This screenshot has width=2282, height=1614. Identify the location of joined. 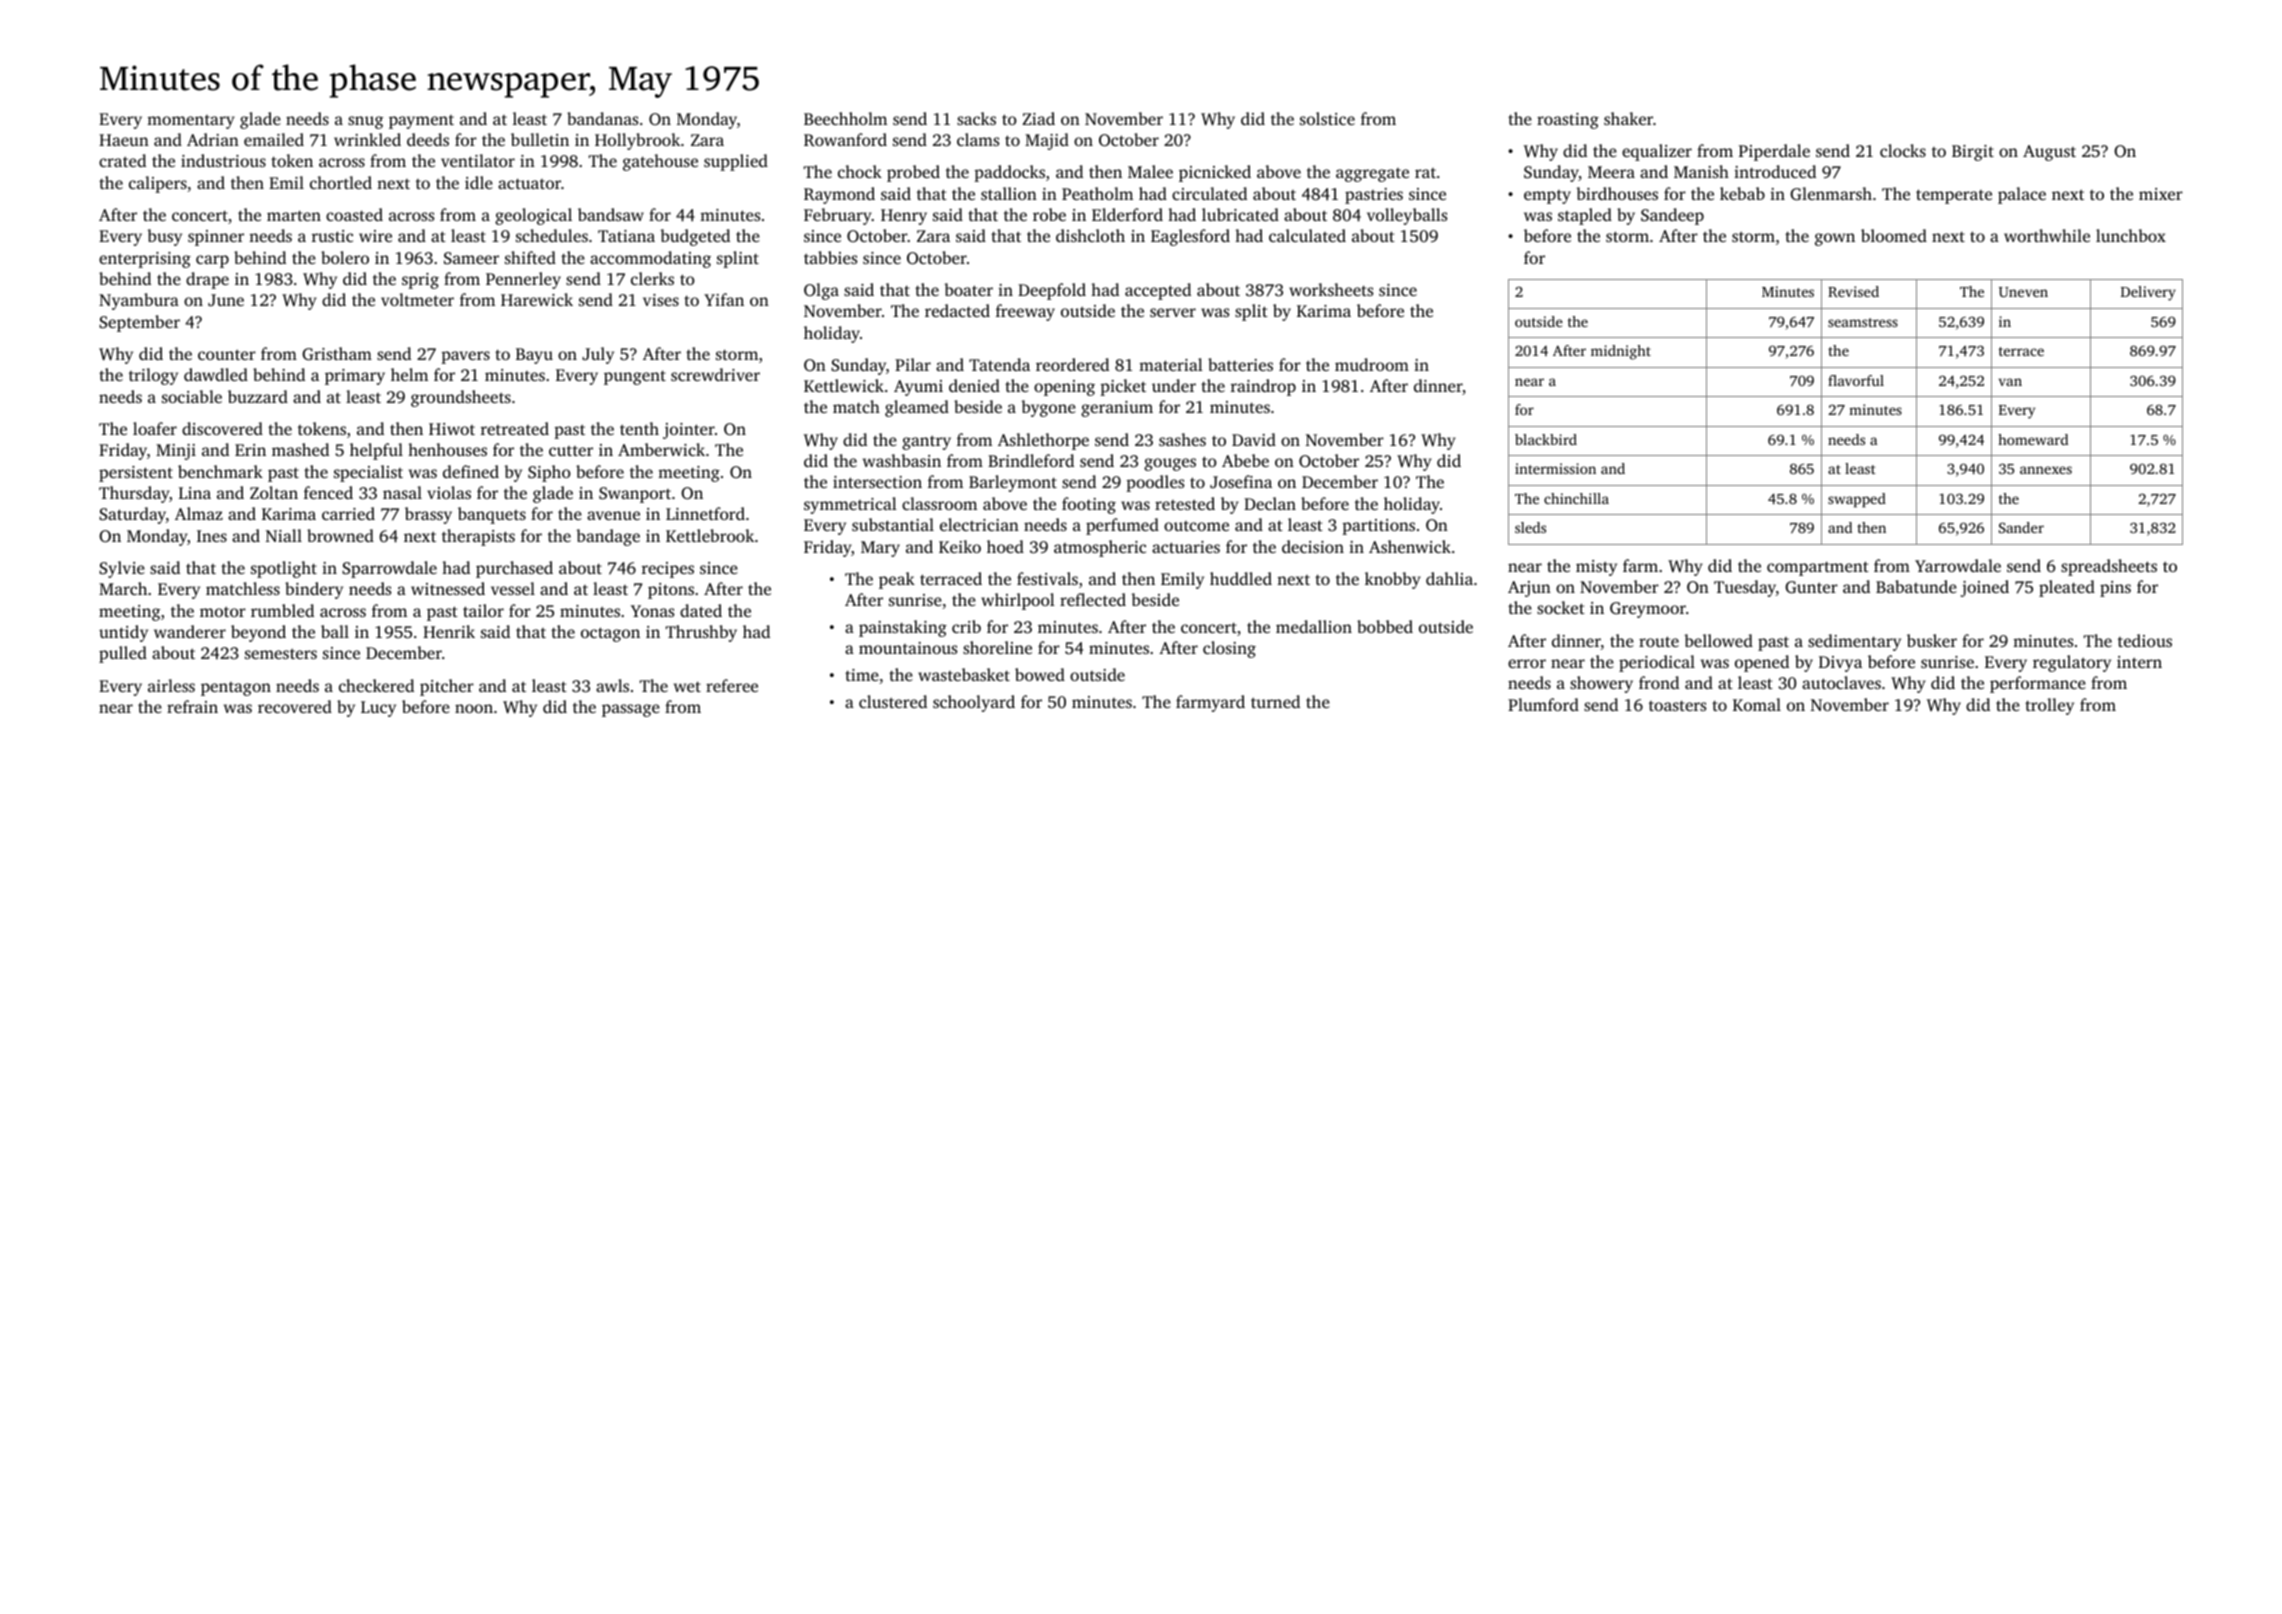
(1985, 588).
